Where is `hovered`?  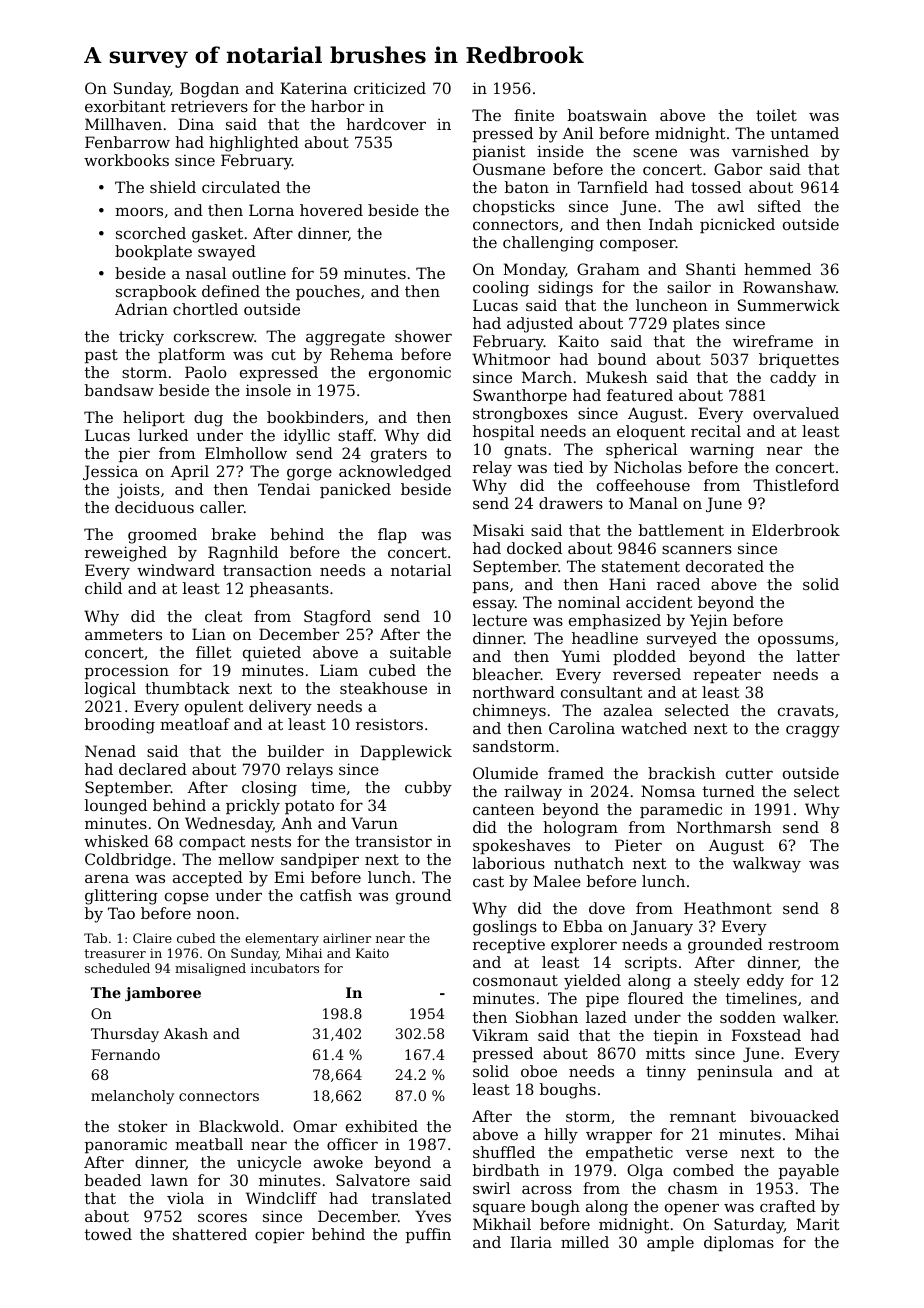 hovered is located at coordinates (331, 210).
